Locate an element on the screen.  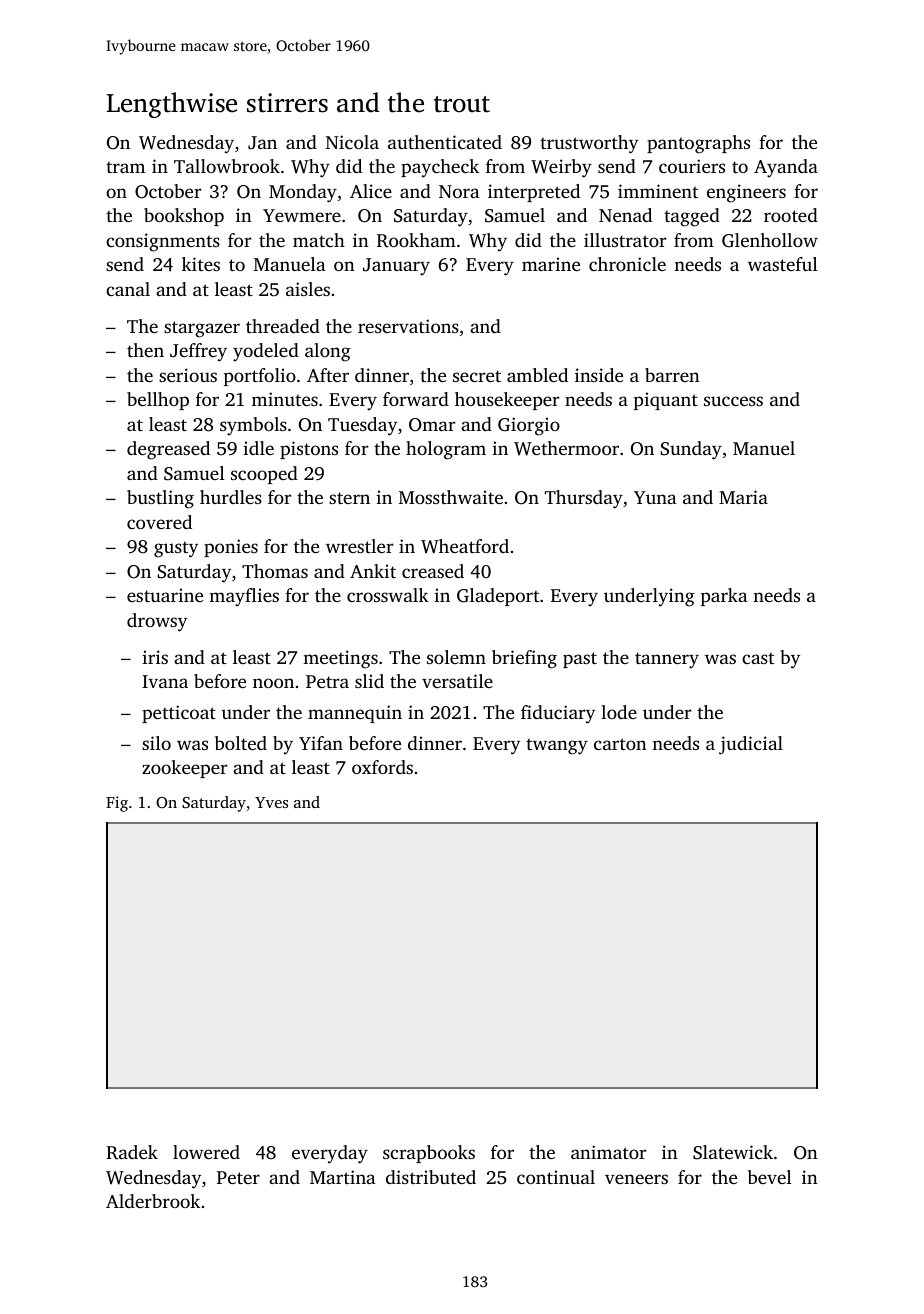
judicial is located at coordinates (751, 745).
